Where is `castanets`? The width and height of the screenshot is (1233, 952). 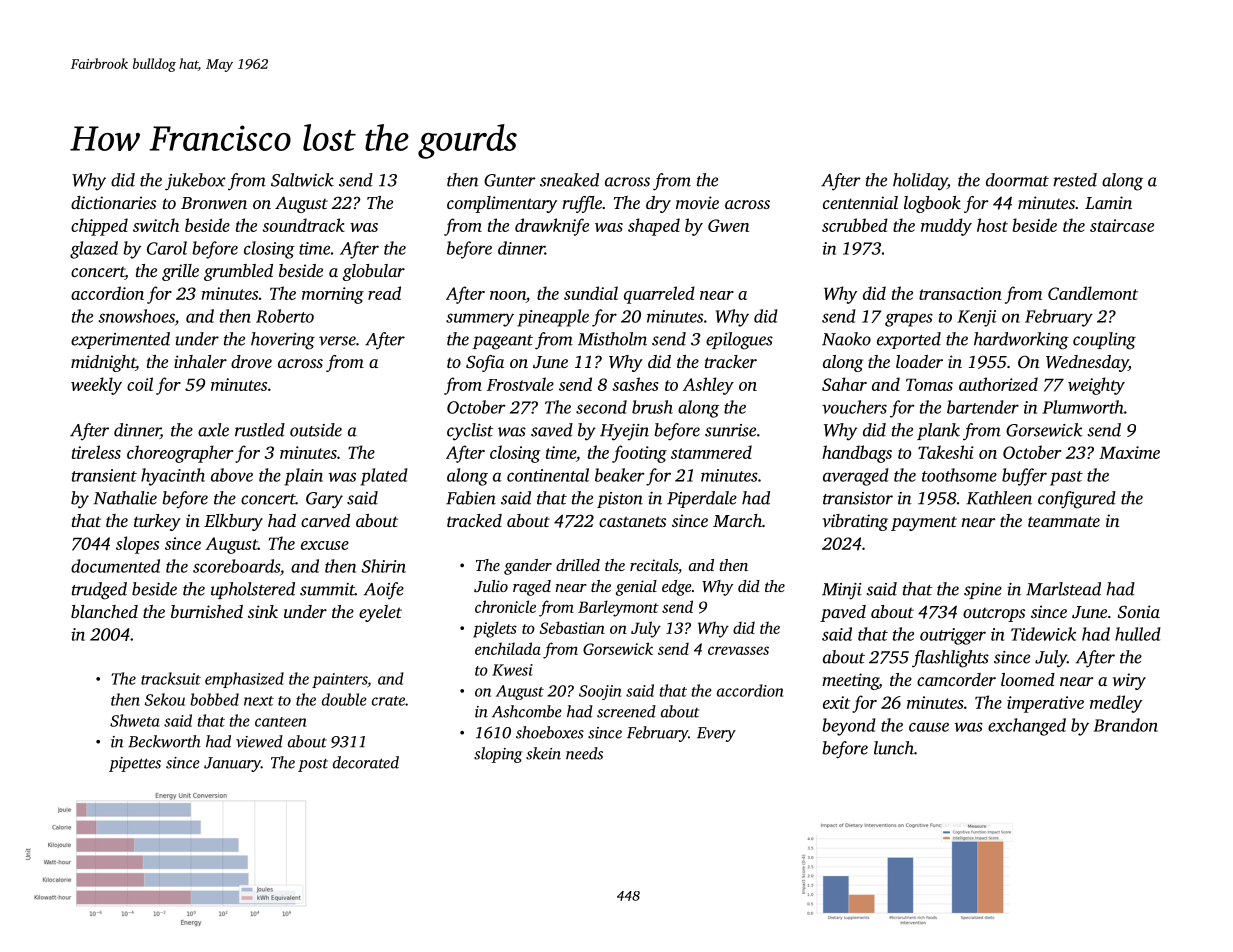 castanets is located at coordinates (632, 521).
